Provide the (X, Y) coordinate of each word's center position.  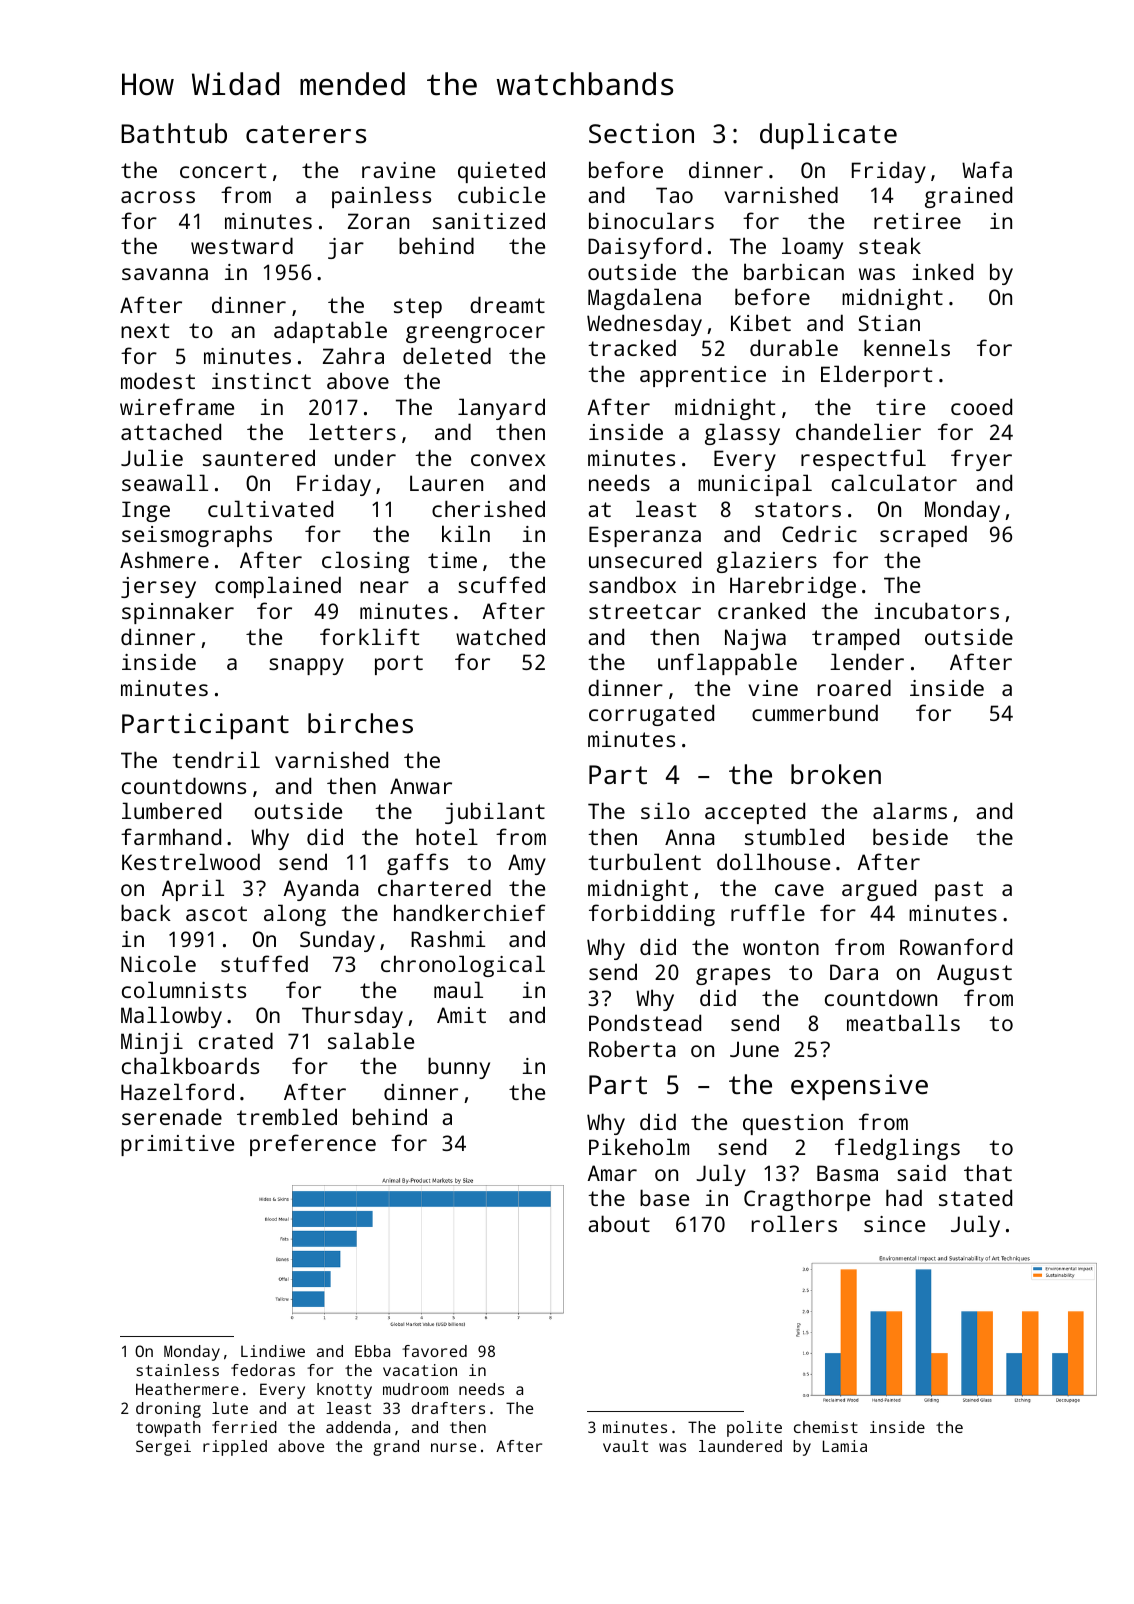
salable (371, 1040)
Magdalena (644, 299)
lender (867, 661)
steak (890, 245)
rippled (235, 1448)
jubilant (495, 813)
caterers (306, 134)
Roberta (632, 1048)
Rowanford (956, 946)
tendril (216, 759)
